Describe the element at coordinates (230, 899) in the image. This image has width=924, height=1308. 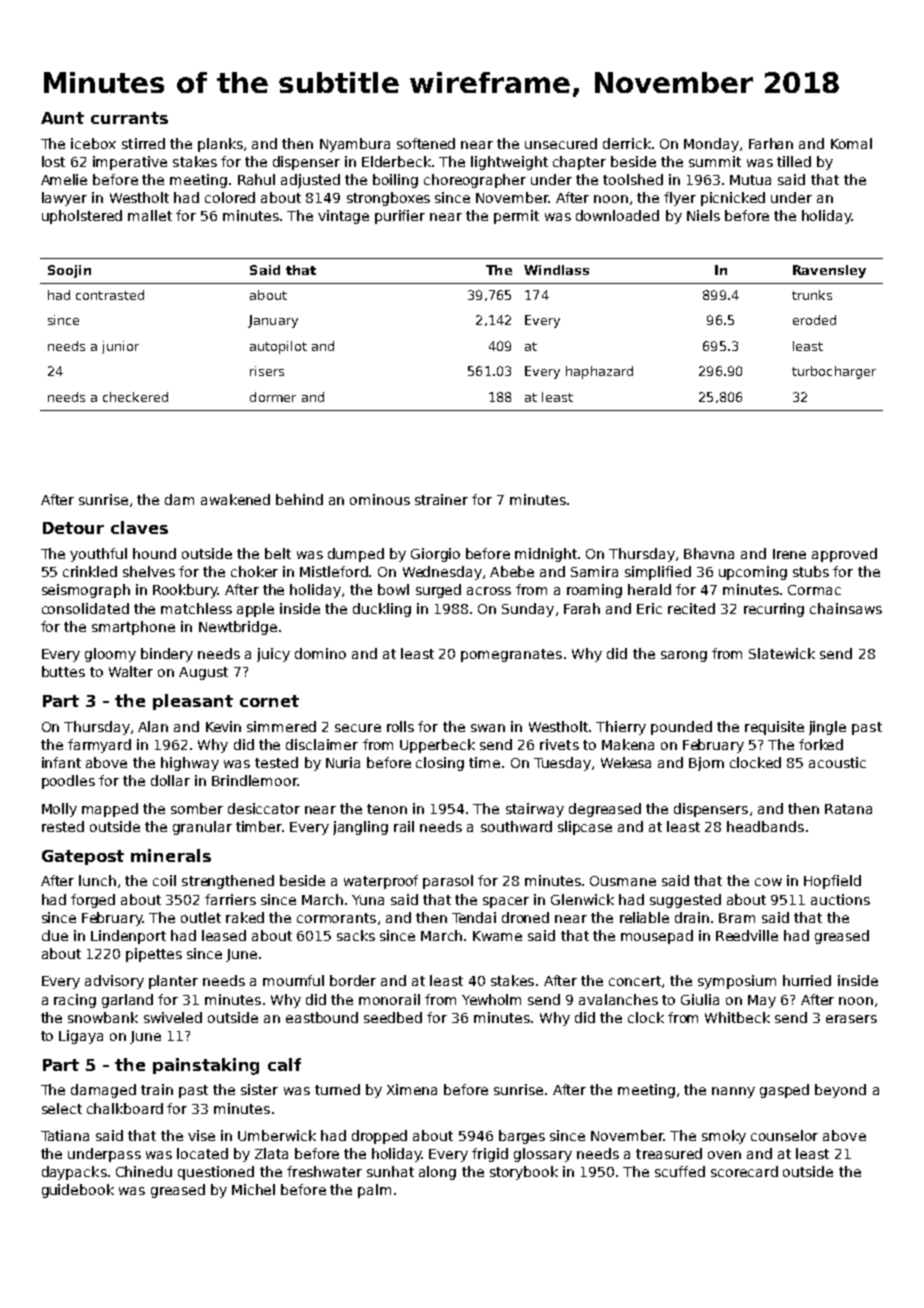
I see `farriers` at that location.
